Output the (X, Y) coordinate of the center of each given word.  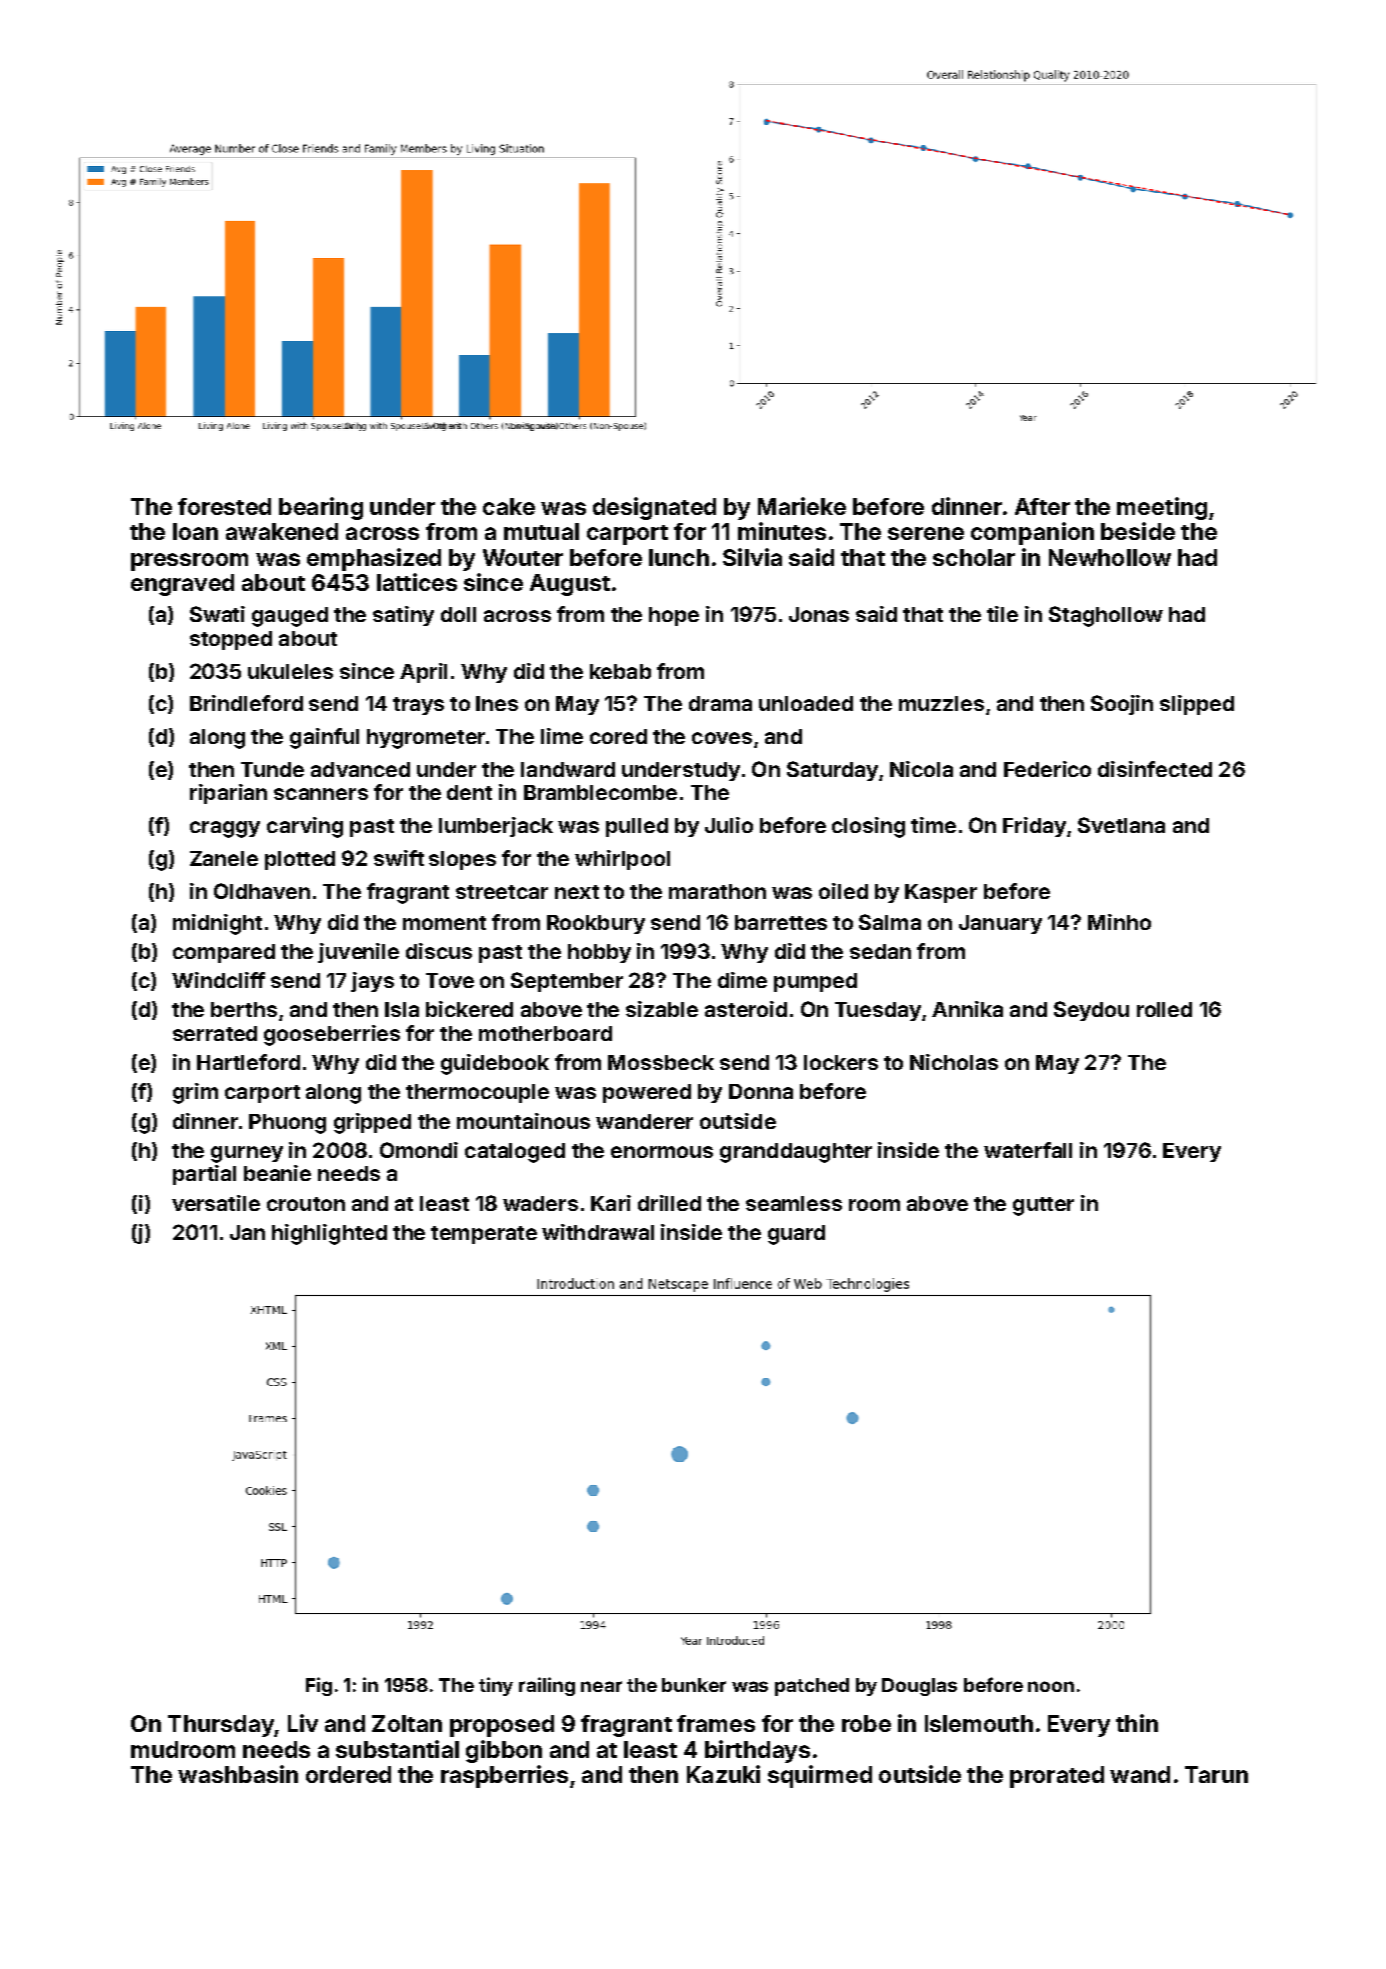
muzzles (941, 703)
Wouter (523, 557)
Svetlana (1121, 825)
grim (195, 1093)
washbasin (238, 1774)
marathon (717, 891)
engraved (182, 585)
